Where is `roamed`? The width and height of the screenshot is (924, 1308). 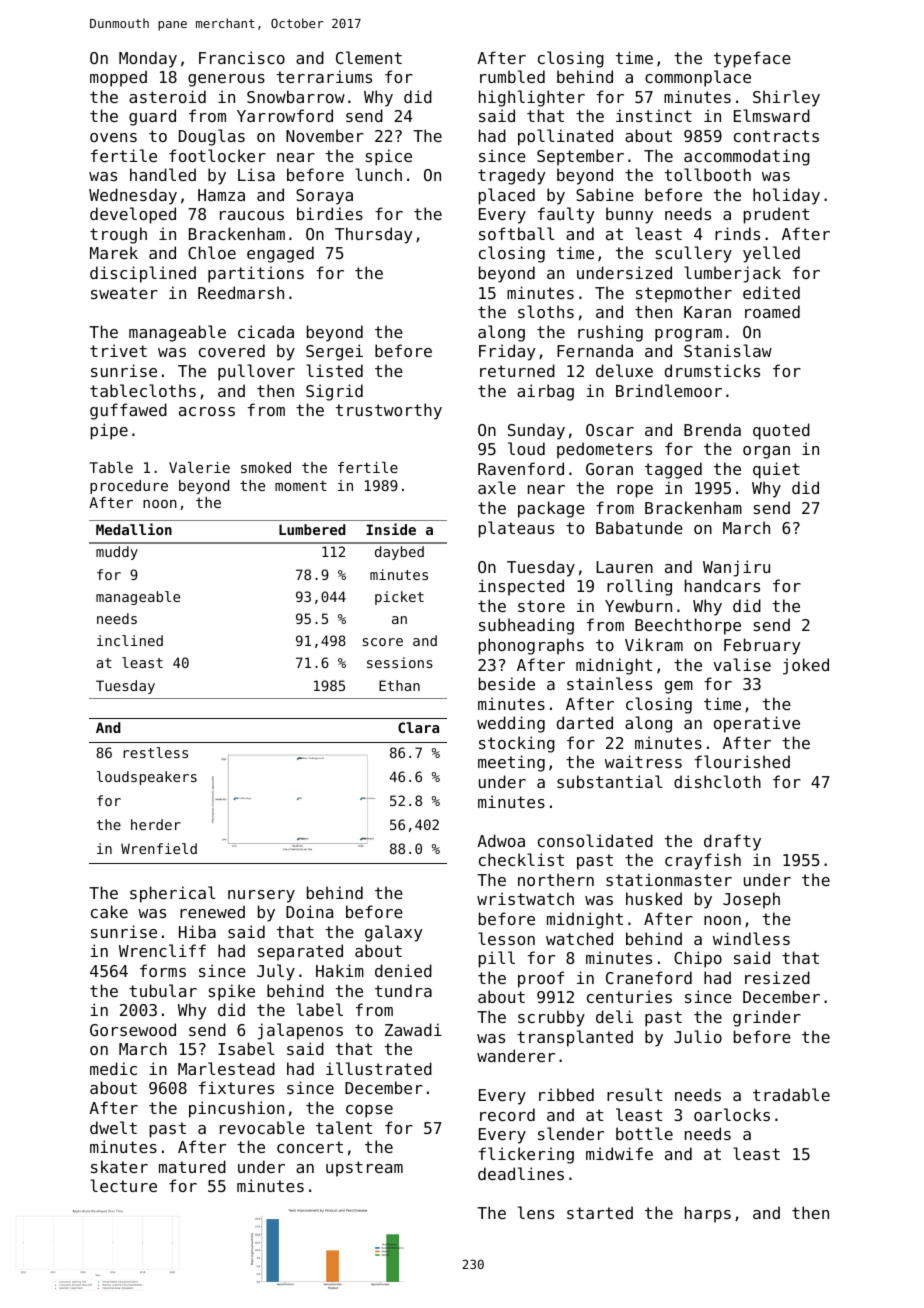
roamed is located at coordinates (772, 311).
